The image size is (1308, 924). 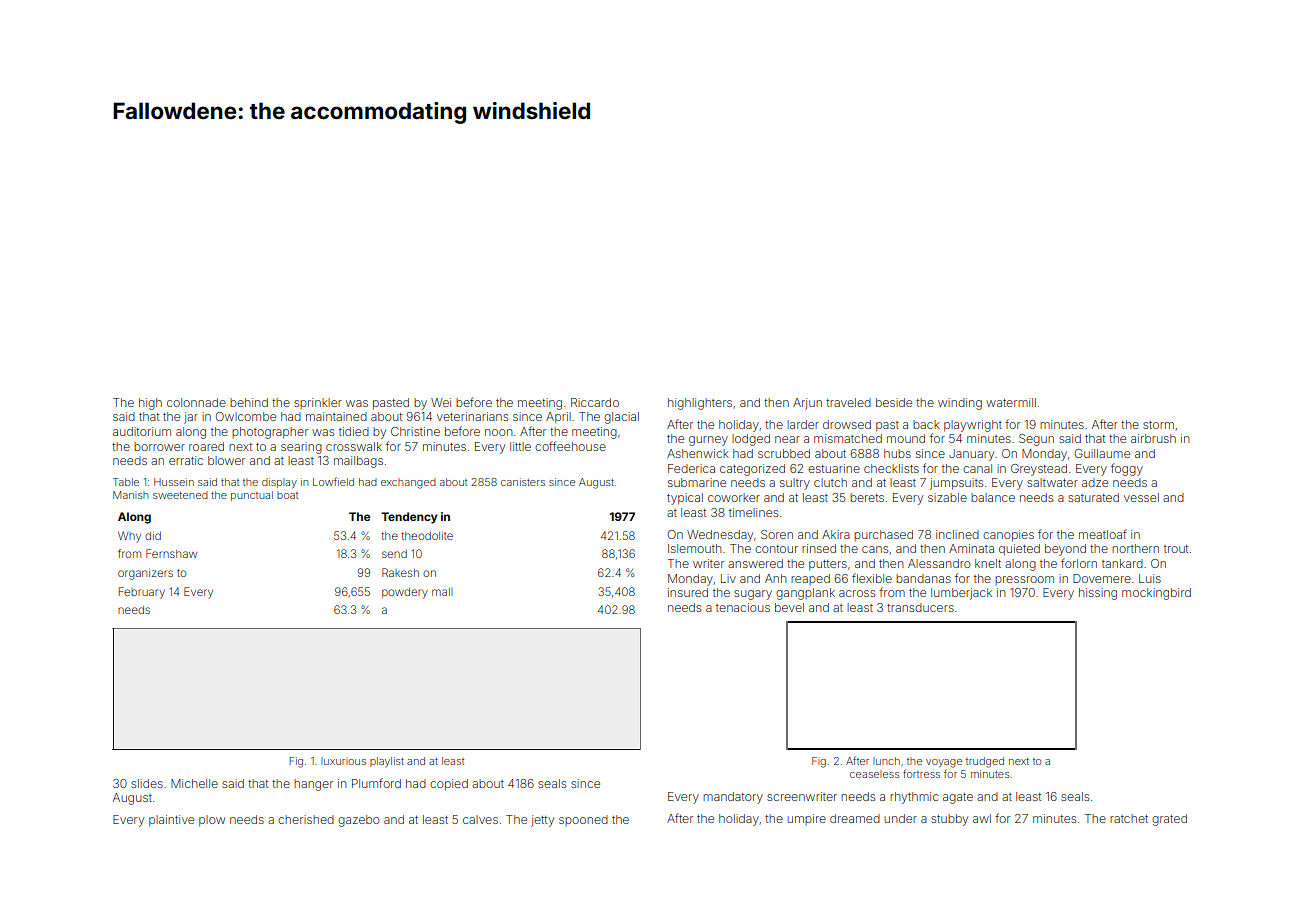 I want to click on gurney, so click(x=708, y=441).
